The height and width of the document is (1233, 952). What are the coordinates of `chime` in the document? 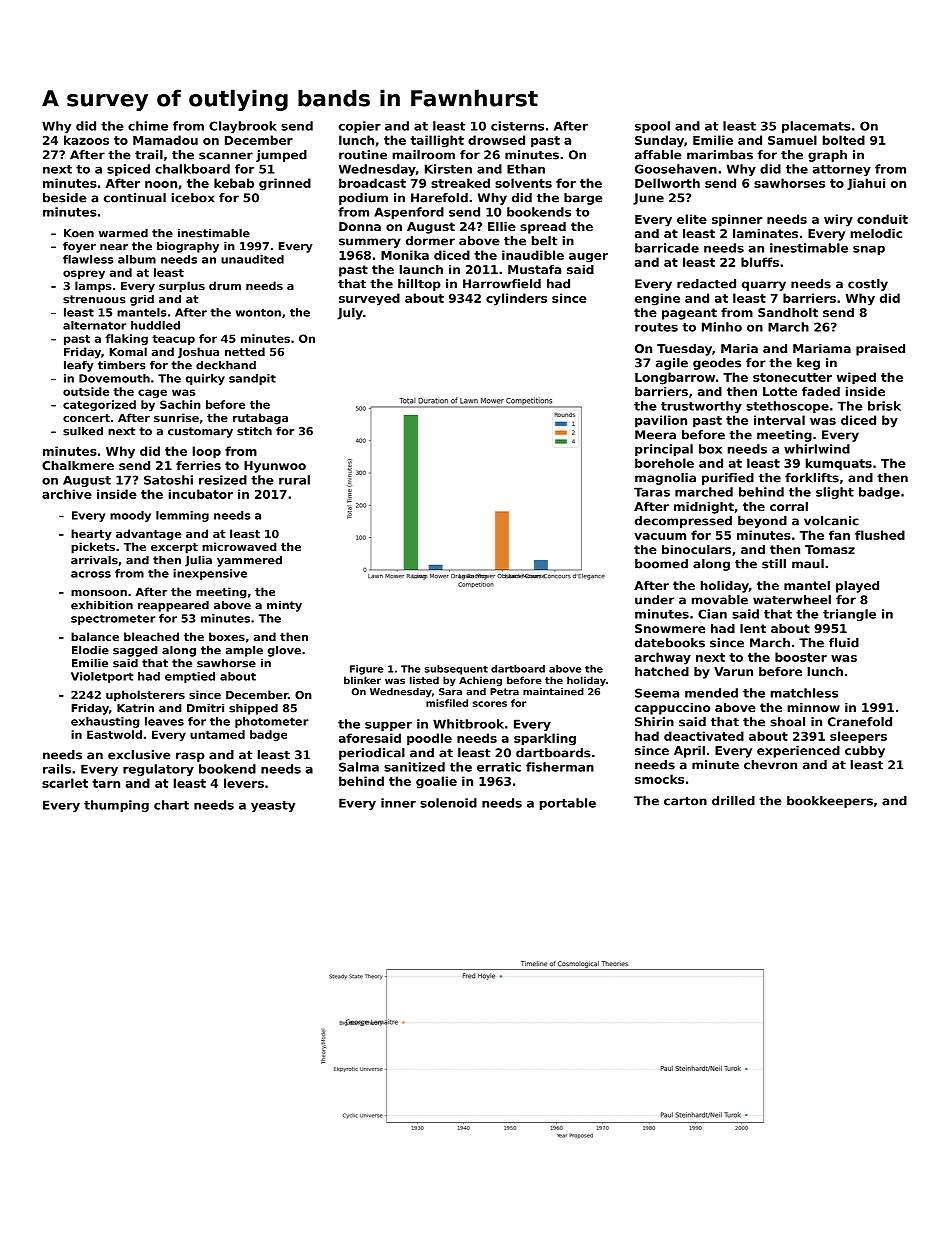 It's located at (148, 126).
